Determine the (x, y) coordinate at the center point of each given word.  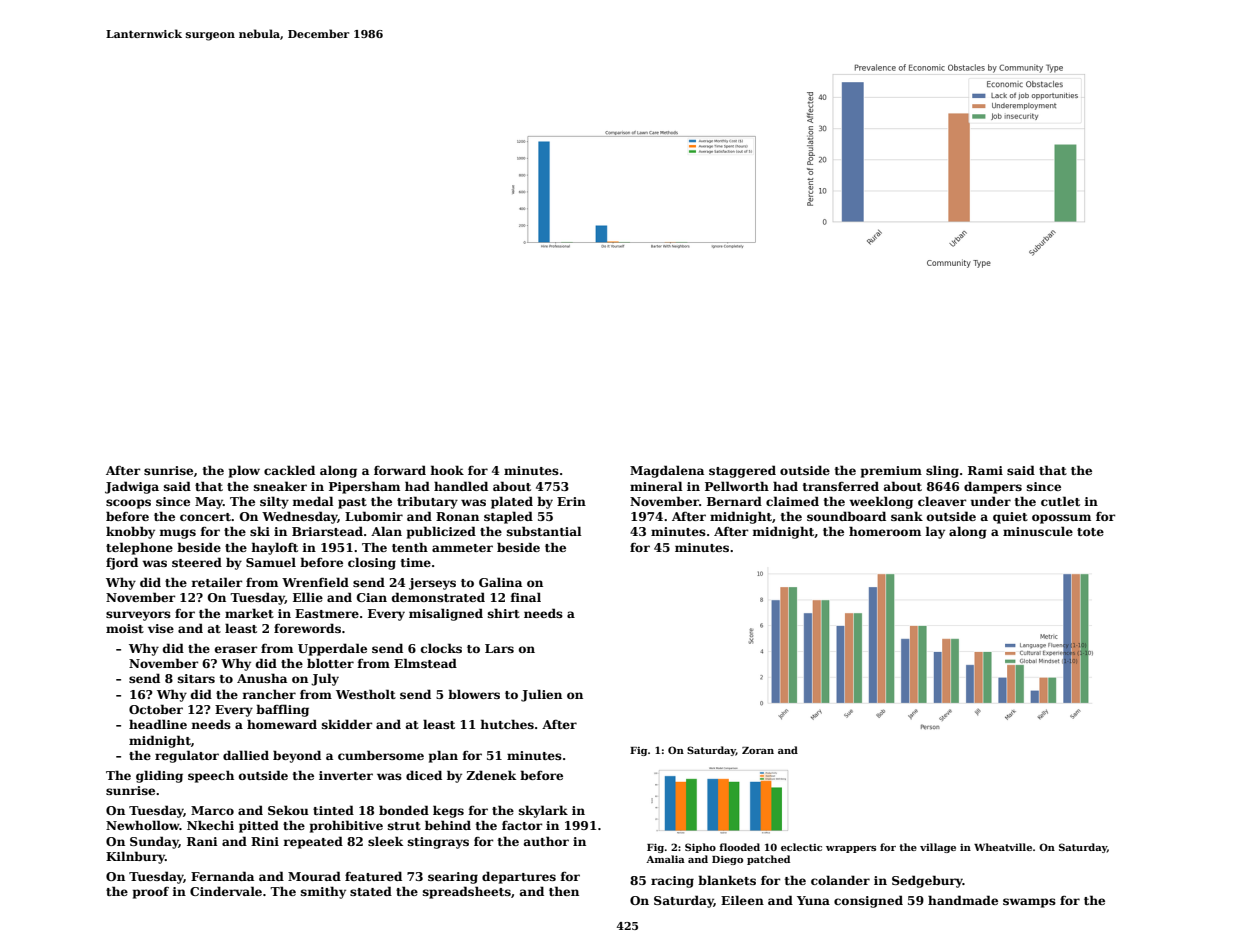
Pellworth (737, 486)
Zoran (758, 750)
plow (244, 471)
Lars (499, 648)
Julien (541, 695)
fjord (122, 563)
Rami (985, 470)
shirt (504, 613)
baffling (282, 710)
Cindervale (226, 891)
